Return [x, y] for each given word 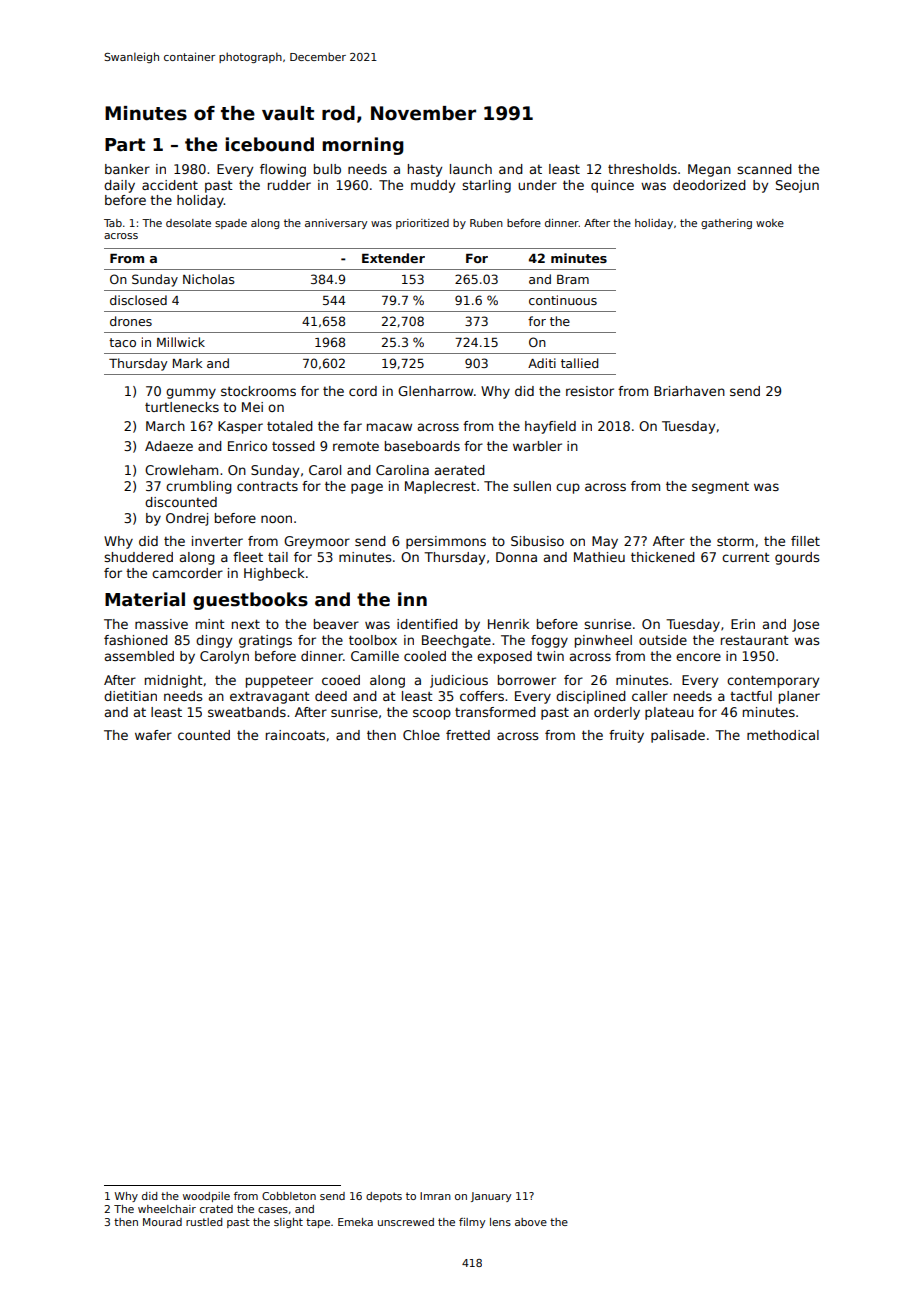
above [531, 1222]
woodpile [206, 1197]
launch [471, 169]
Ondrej [187, 519]
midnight [174, 681]
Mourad [162, 1222]
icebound [269, 144]
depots [384, 1197]
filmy [472, 1223]
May [605, 542]
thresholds [642, 169]
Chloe [421, 735]
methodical [783, 735]
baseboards [422, 446]
